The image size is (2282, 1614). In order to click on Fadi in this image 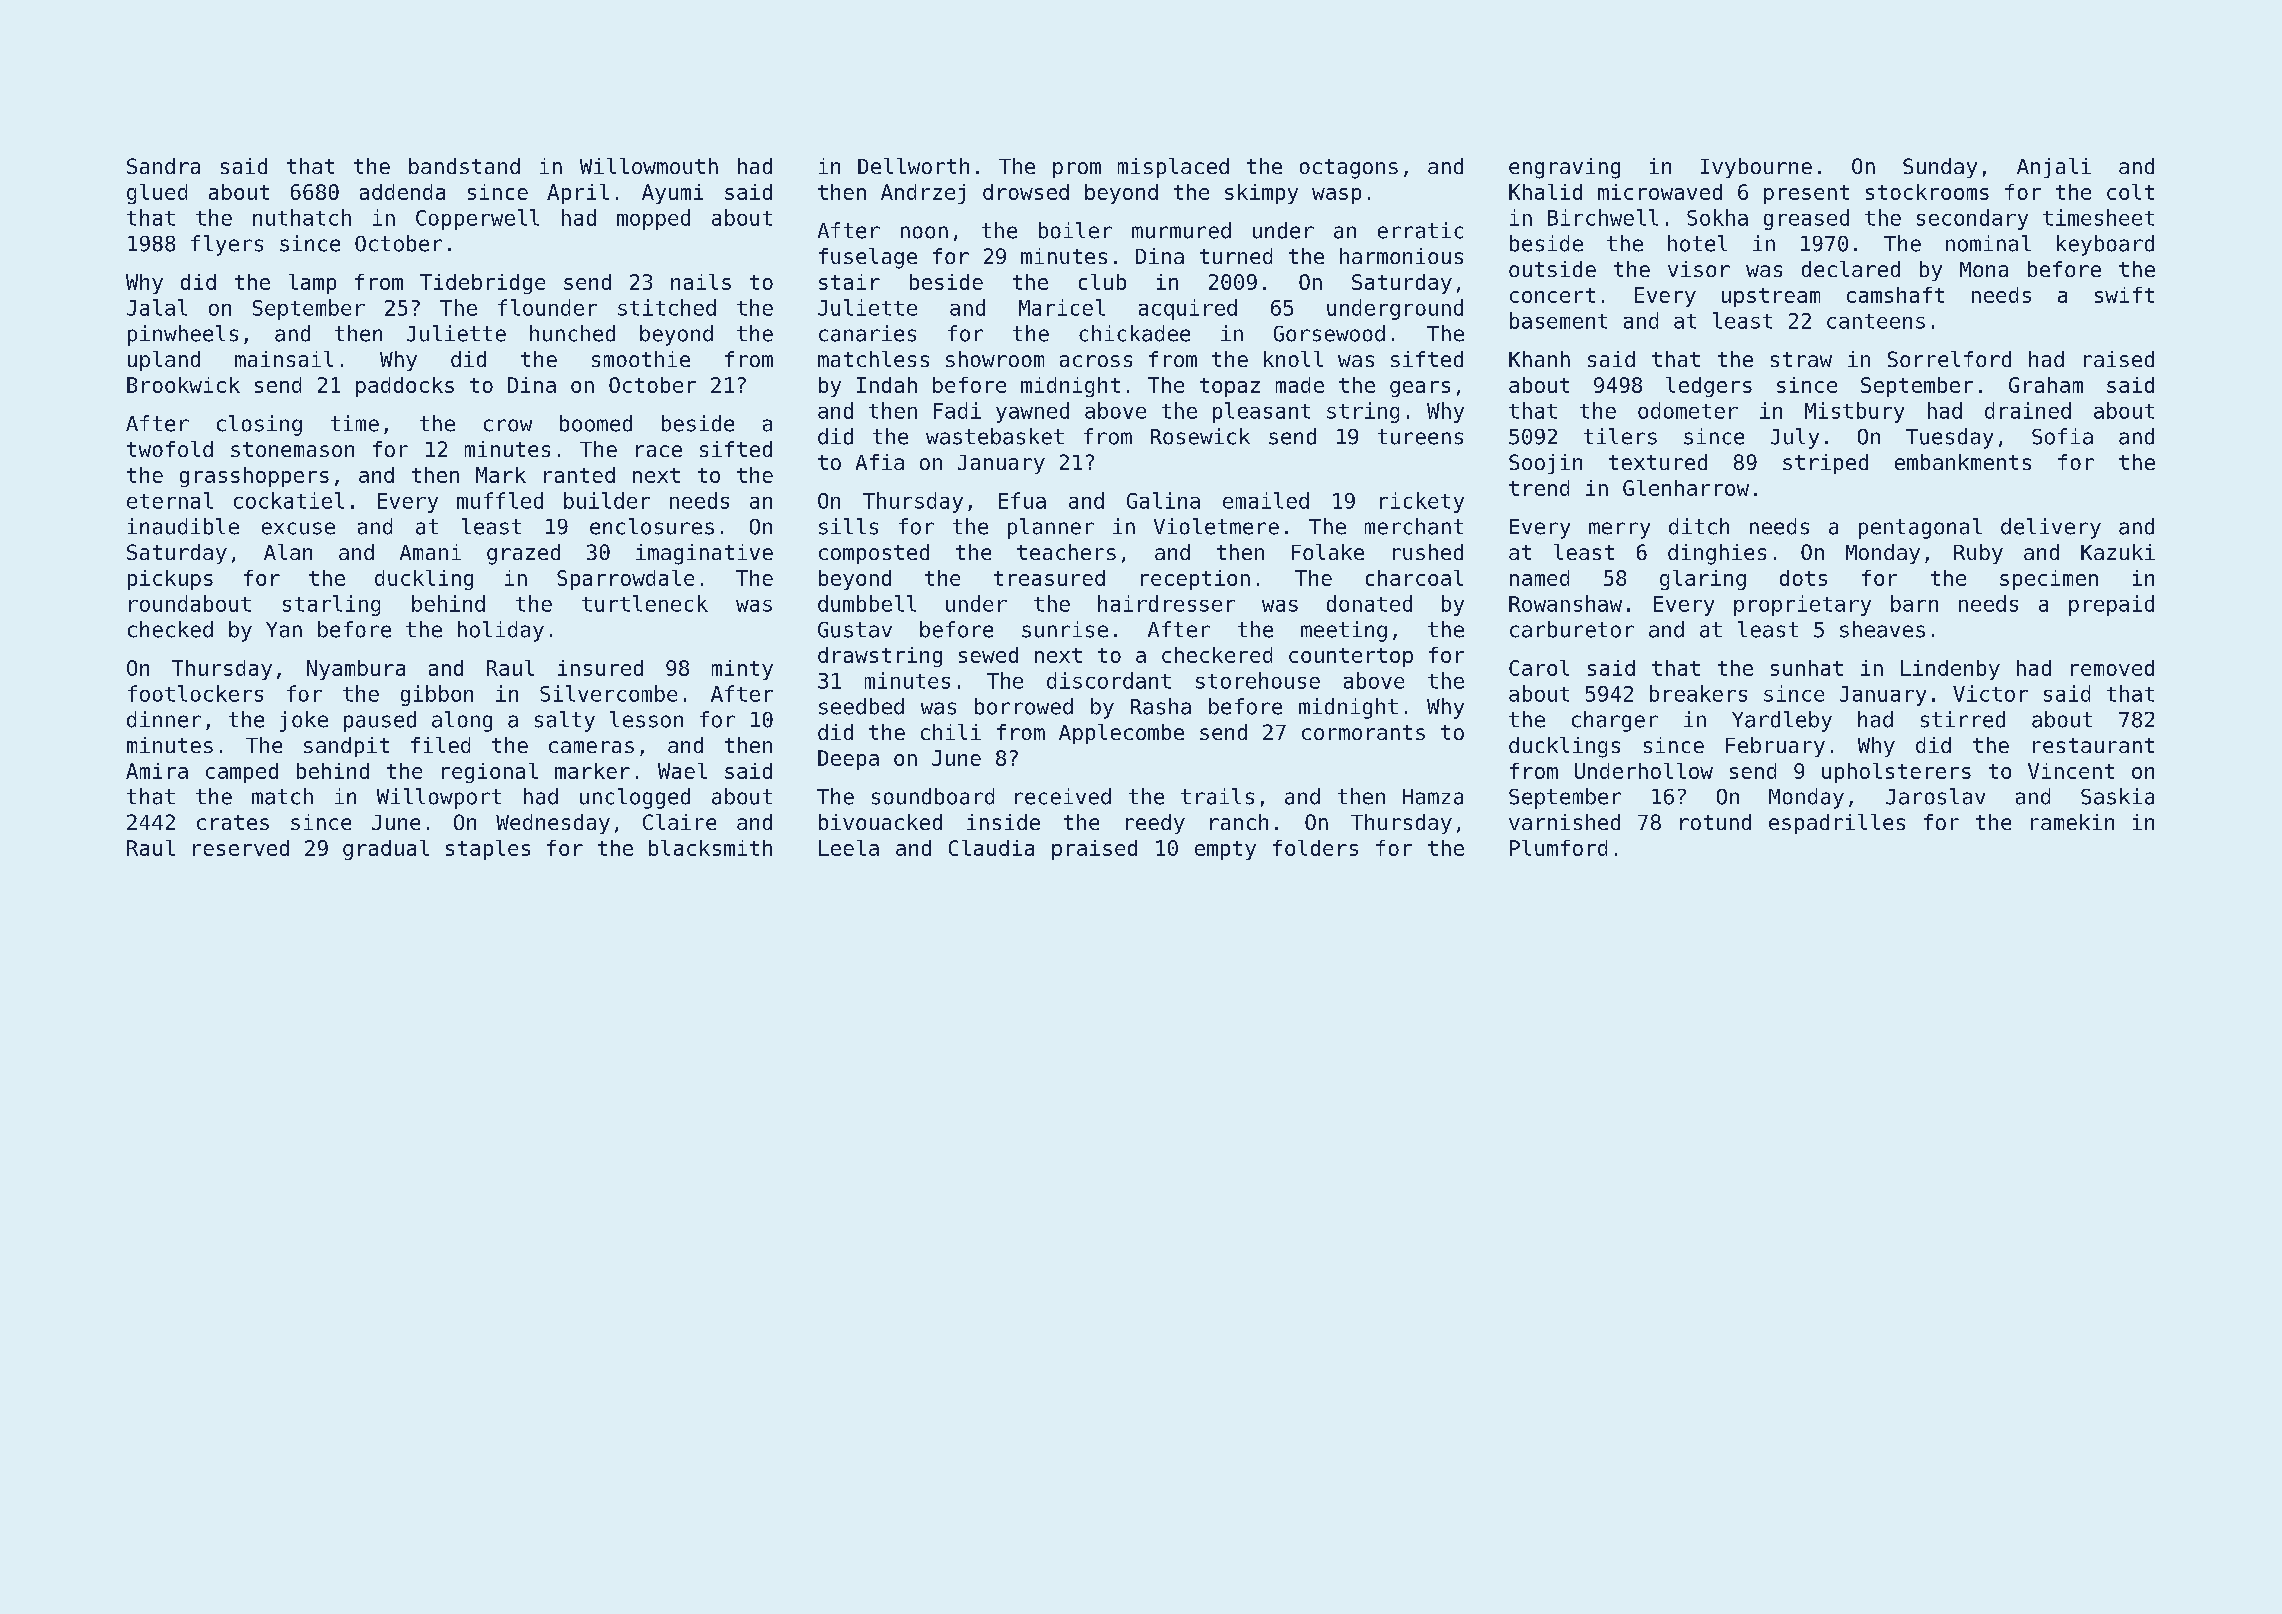, I will do `click(957, 410)`.
